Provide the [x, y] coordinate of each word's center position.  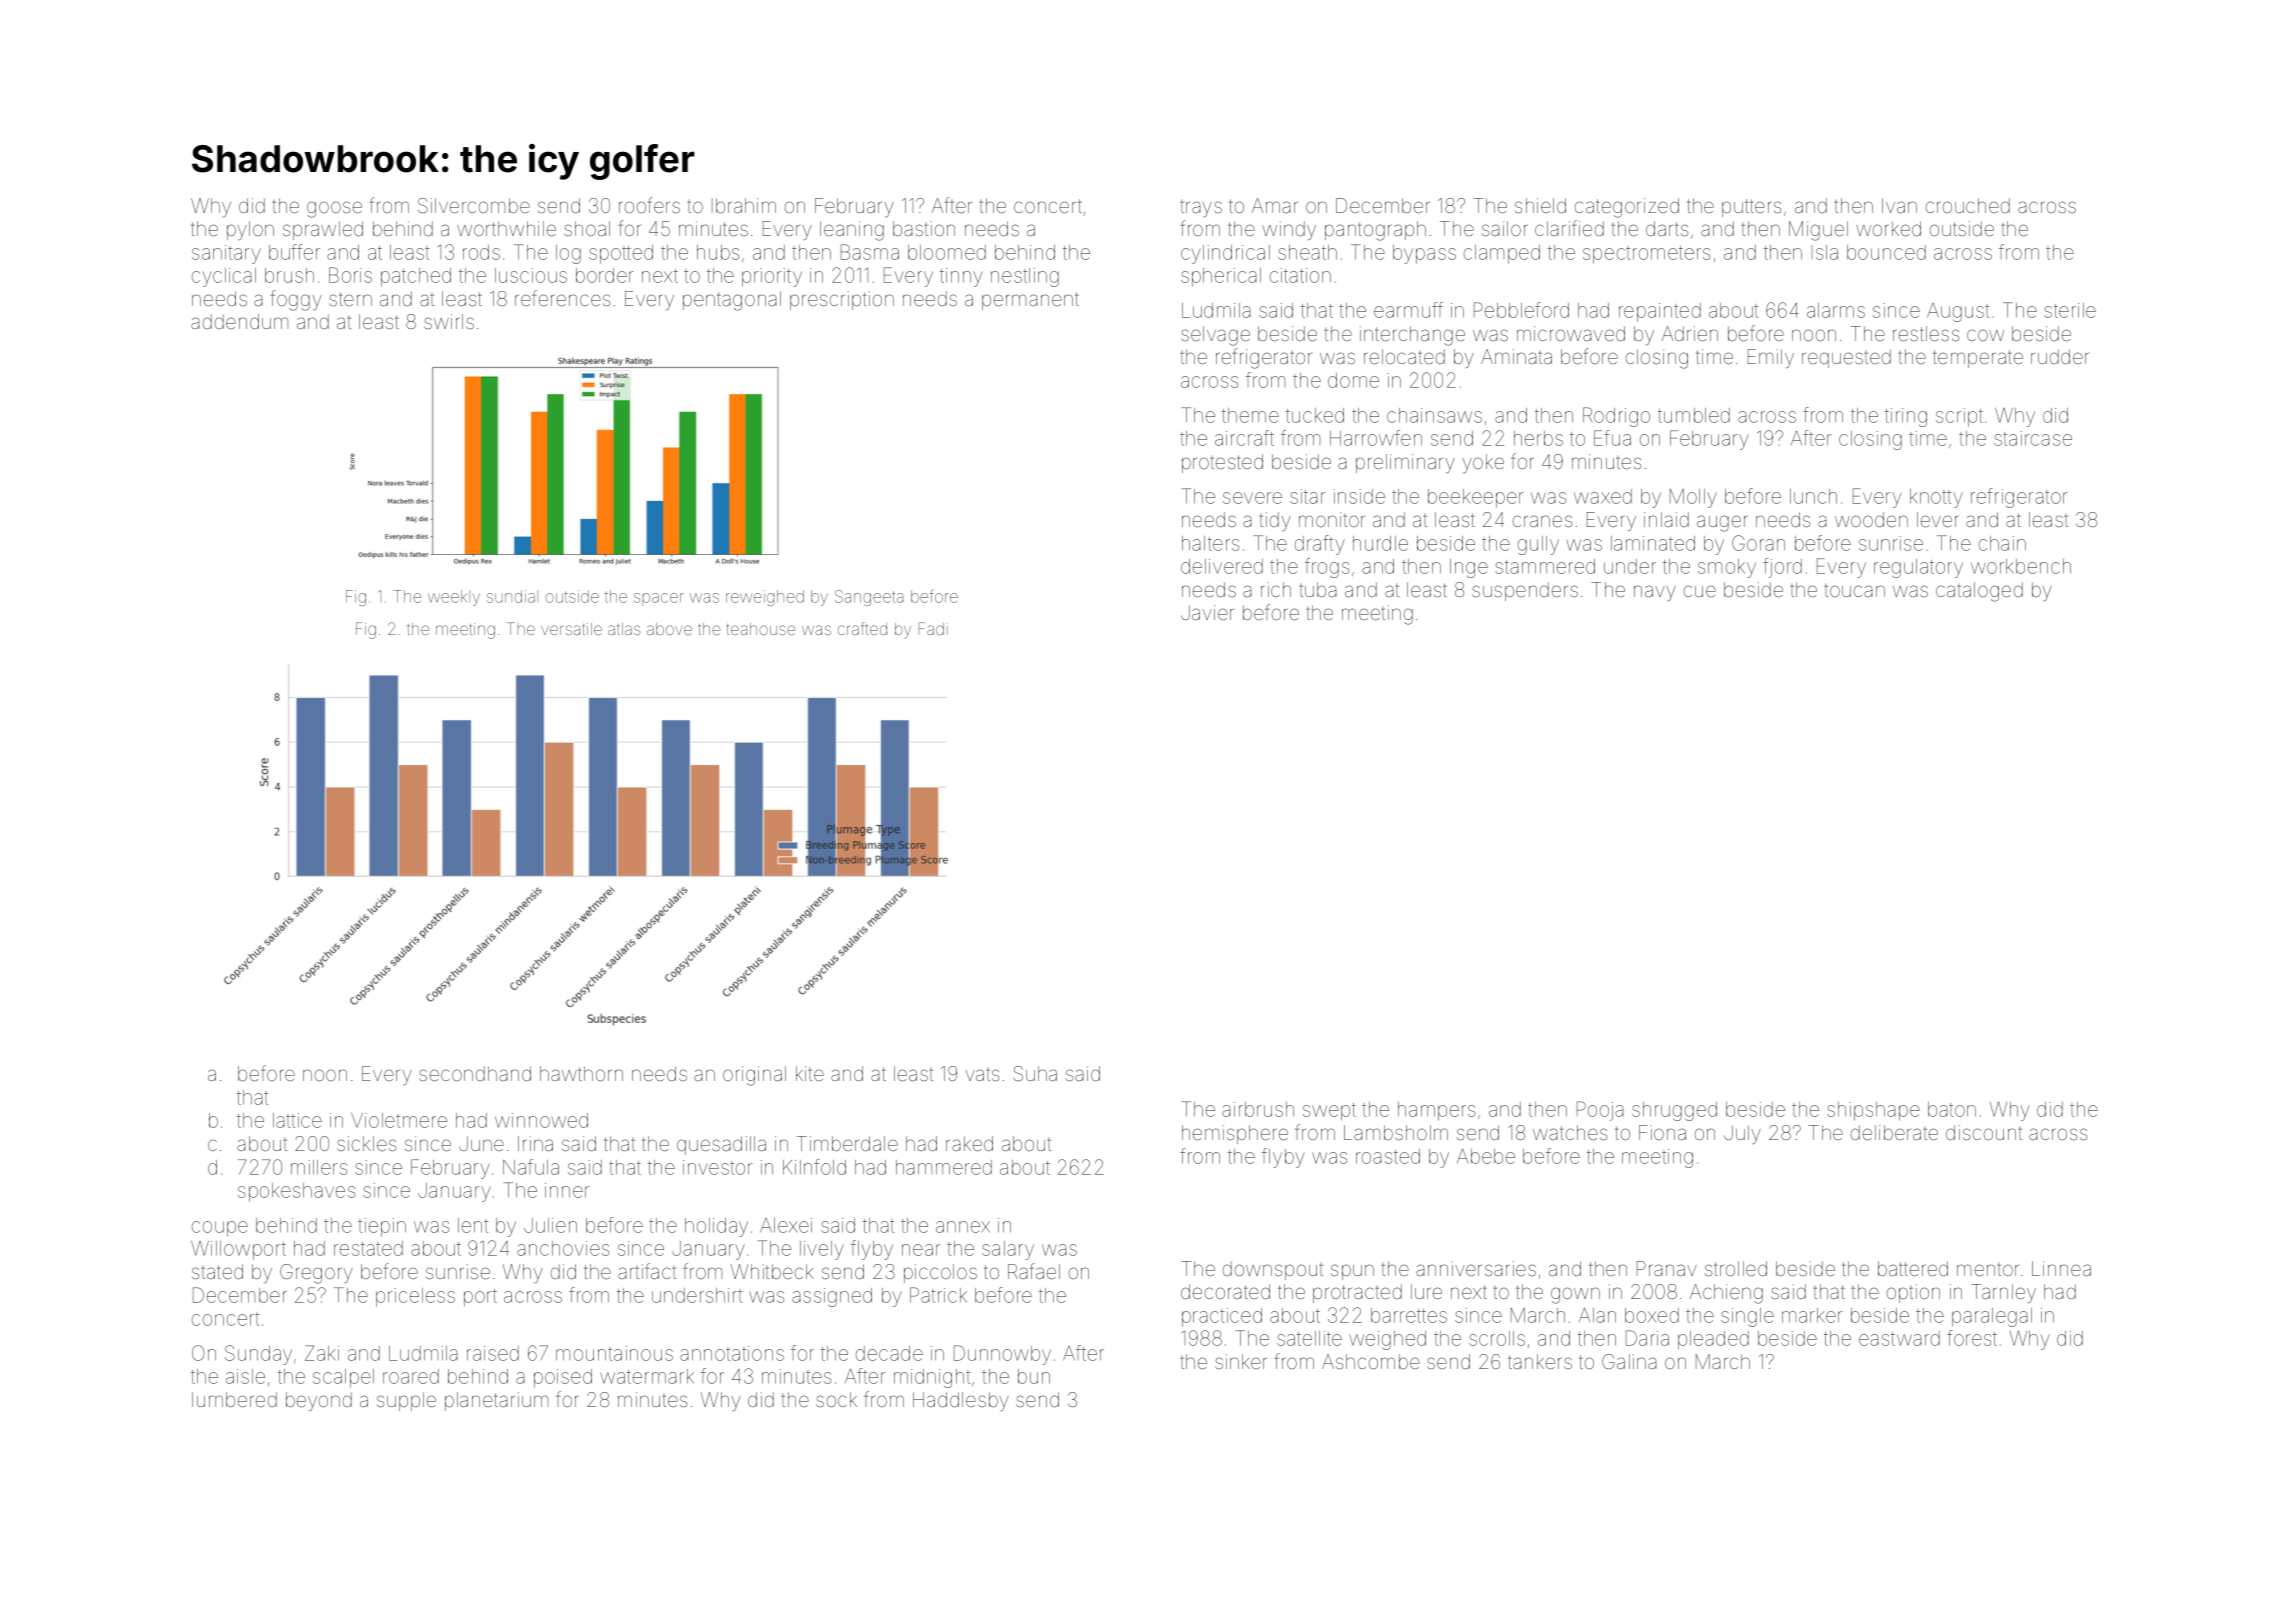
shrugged [1674, 1111]
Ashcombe [1371, 1361]
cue [1700, 591]
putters [1751, 208]
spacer [659, 598]
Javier [1207, 612]
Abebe [1486, 1156]
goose [334, 209]
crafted [862, 628]
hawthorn [581, 1073]
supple [406, 1401]
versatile [571, 629]
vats [982, 1074]
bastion [924, 228]
